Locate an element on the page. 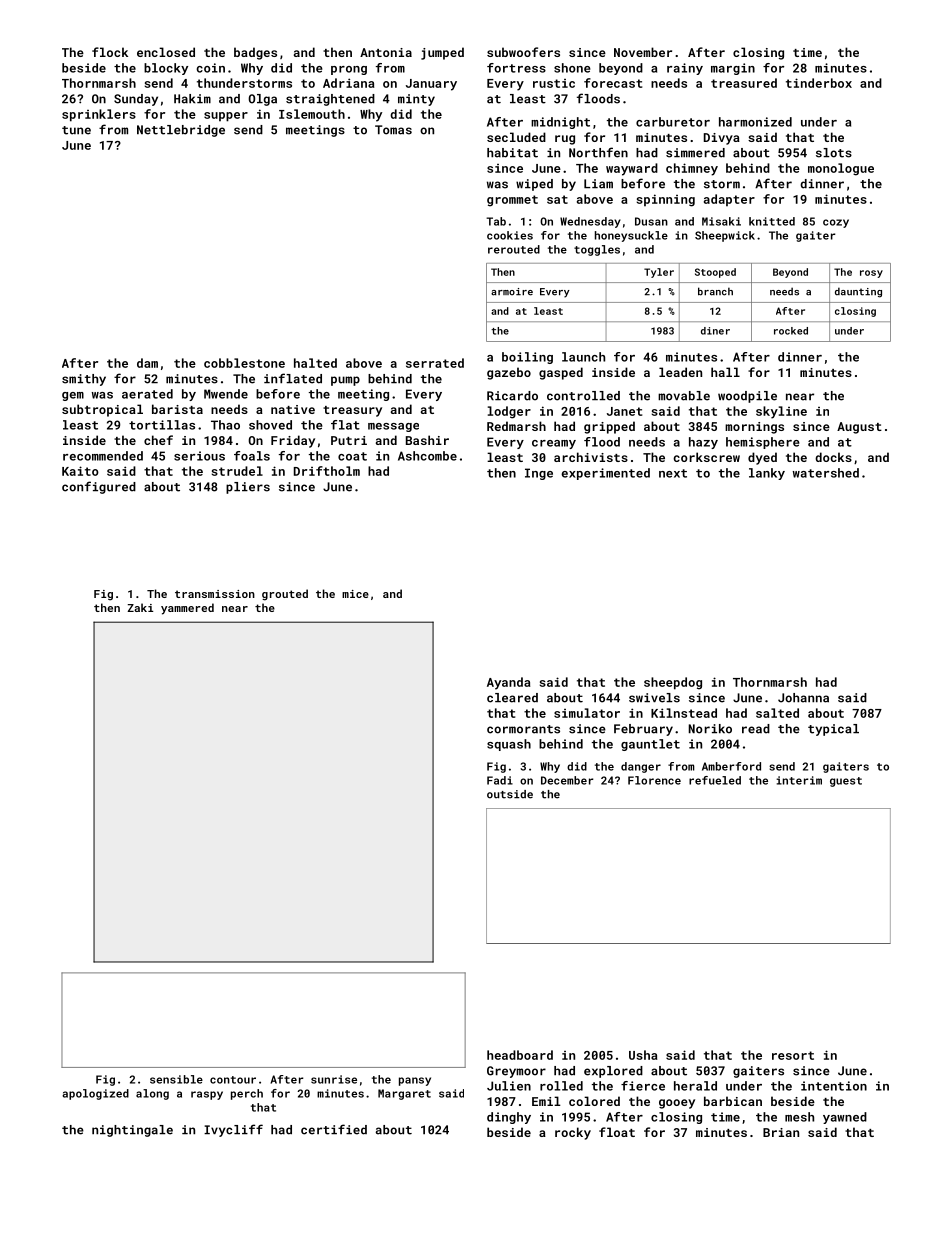 This image has width=952, height=1233. headboard is located at coordinates (520, 1055).
